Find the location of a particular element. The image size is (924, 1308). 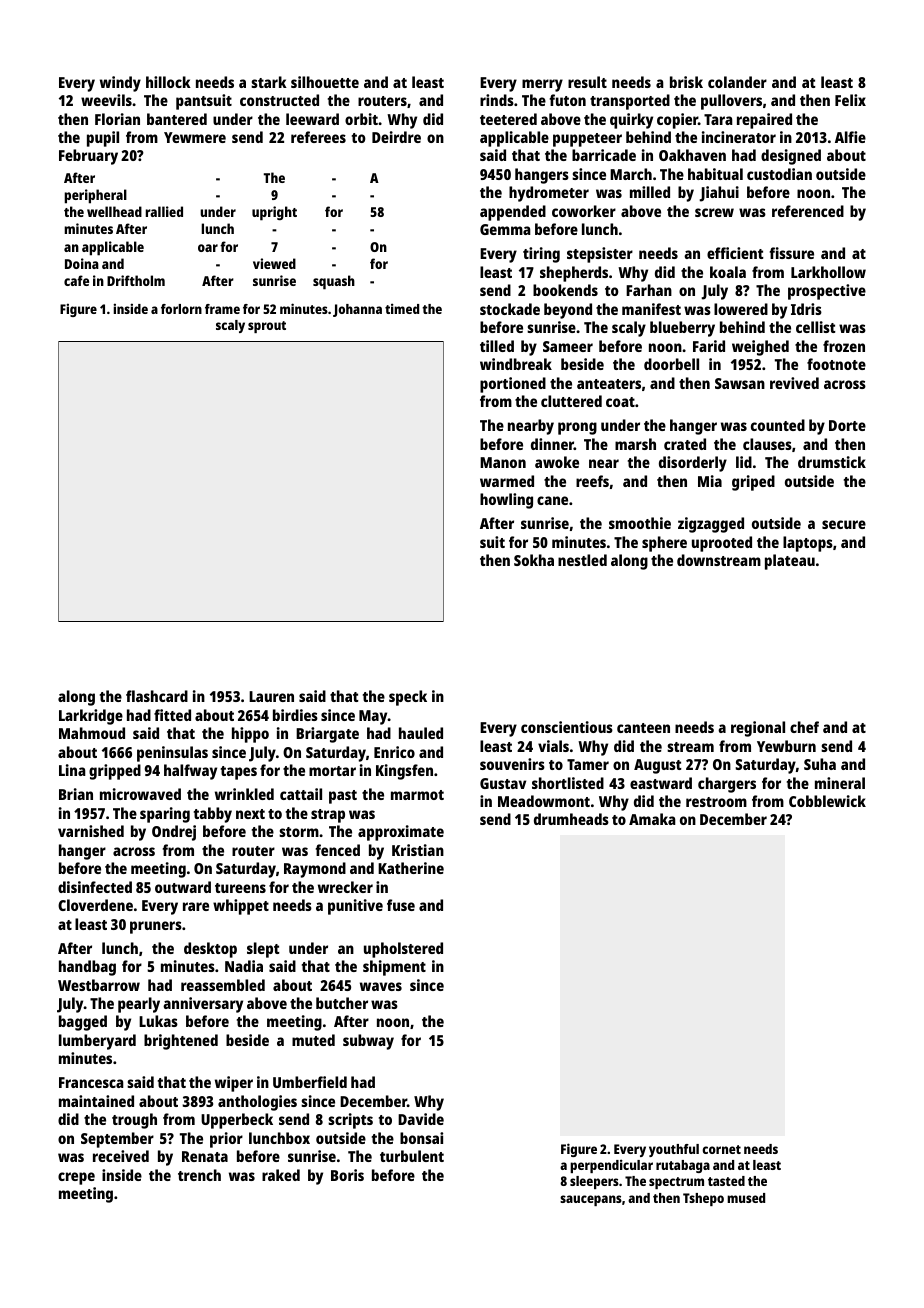

September is located at coordinates (117, 1140).
